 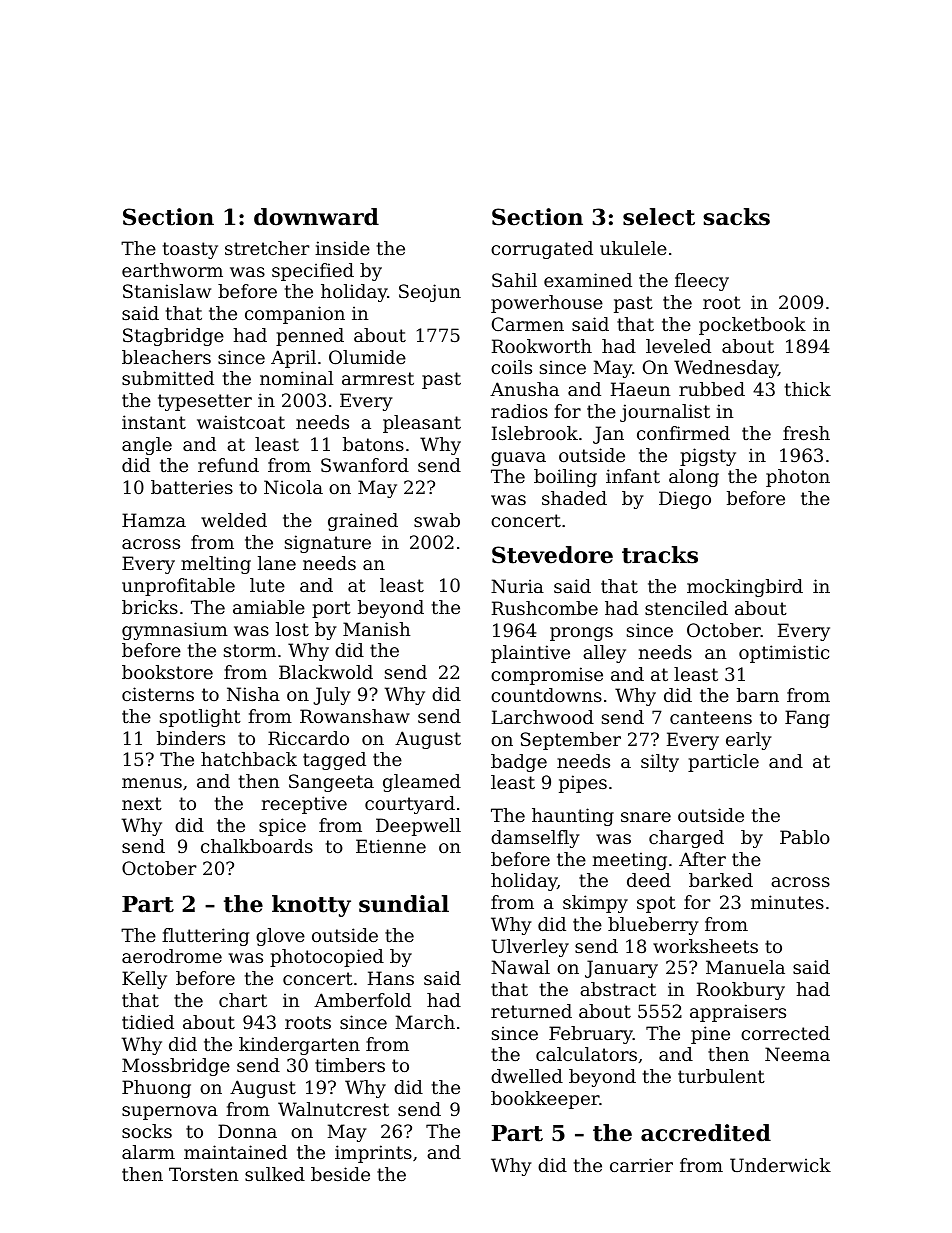 I want to click on sacks, so click(x=736, y=217).
